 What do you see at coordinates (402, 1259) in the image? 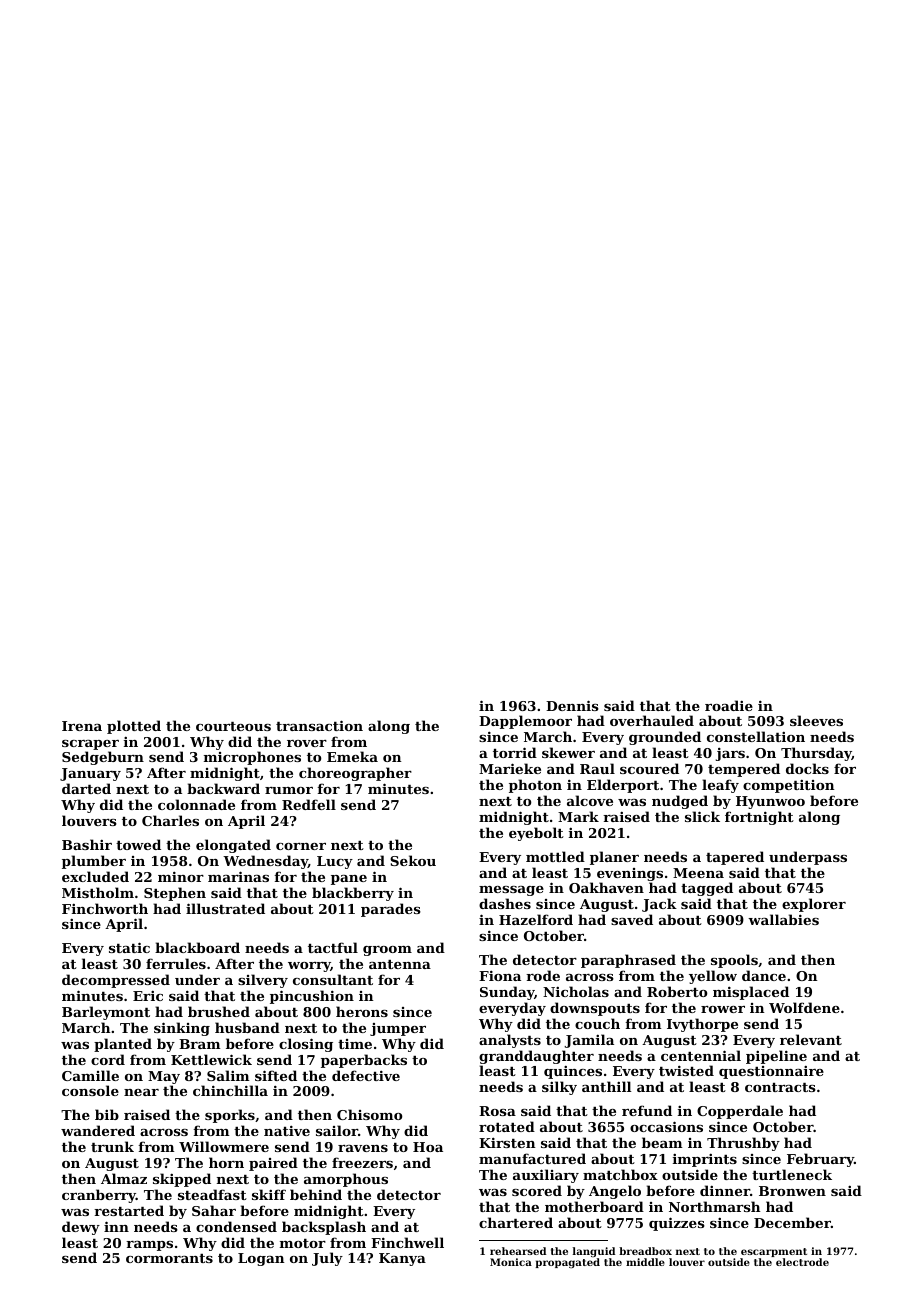
I see `Kanya` at bounding box center [402, 1259].
